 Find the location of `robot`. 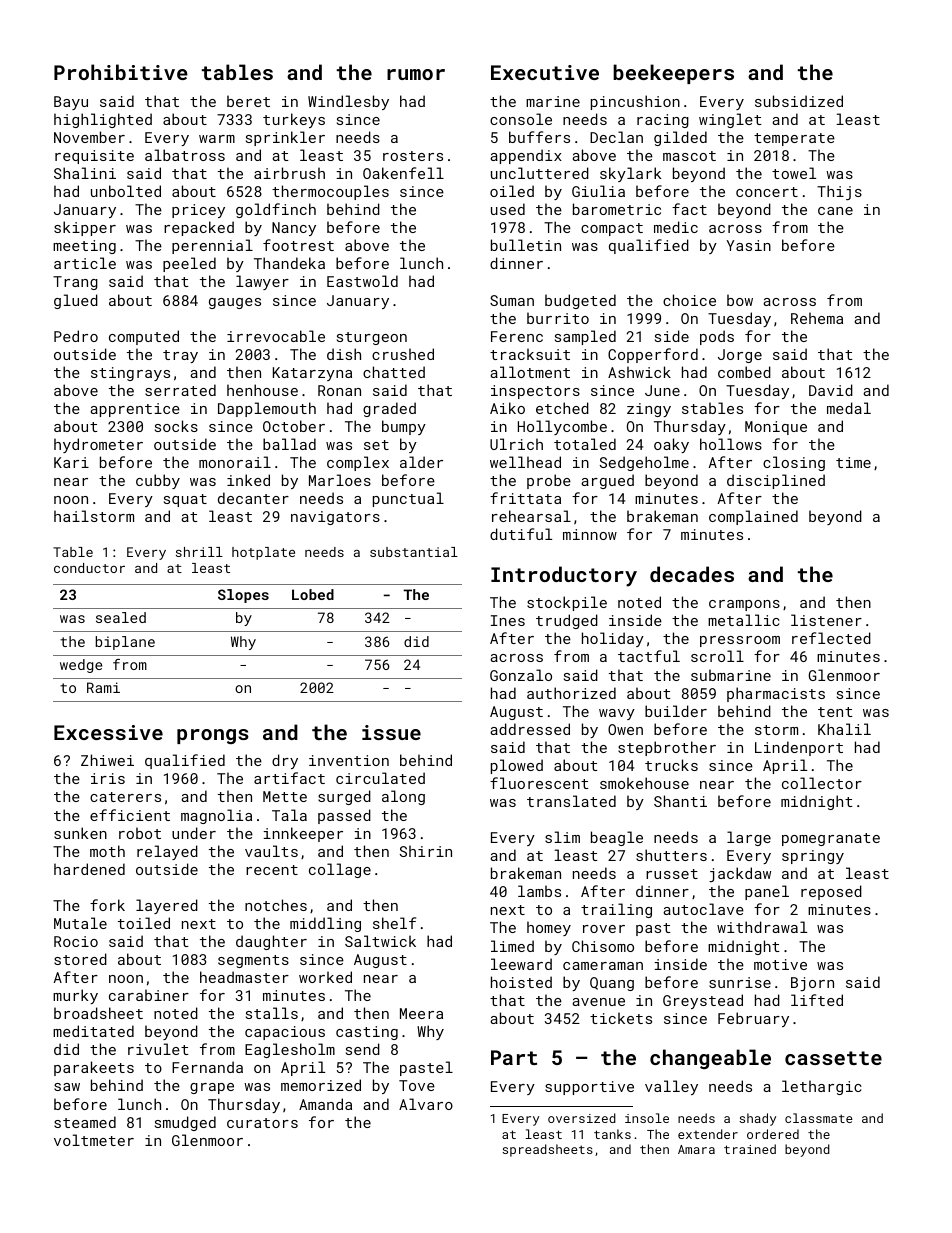

robot is located at coordinates (140, 833).
